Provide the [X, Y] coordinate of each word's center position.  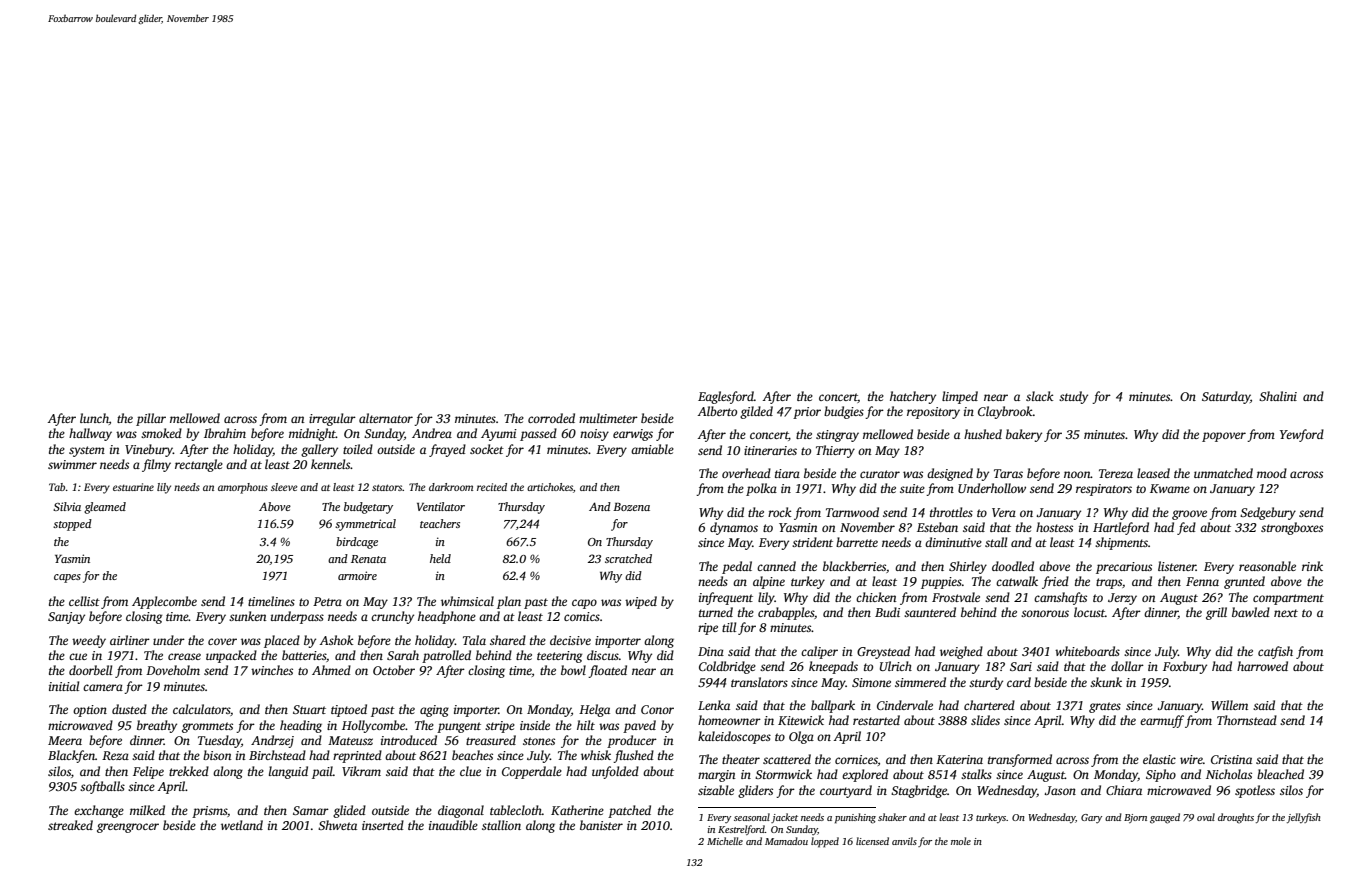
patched [629, 811]
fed [1186, 528]
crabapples [786, 613]
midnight [312, 434]
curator [880, 474]
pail [322, 772]
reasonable [1267, 566]
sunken [248, 616]
